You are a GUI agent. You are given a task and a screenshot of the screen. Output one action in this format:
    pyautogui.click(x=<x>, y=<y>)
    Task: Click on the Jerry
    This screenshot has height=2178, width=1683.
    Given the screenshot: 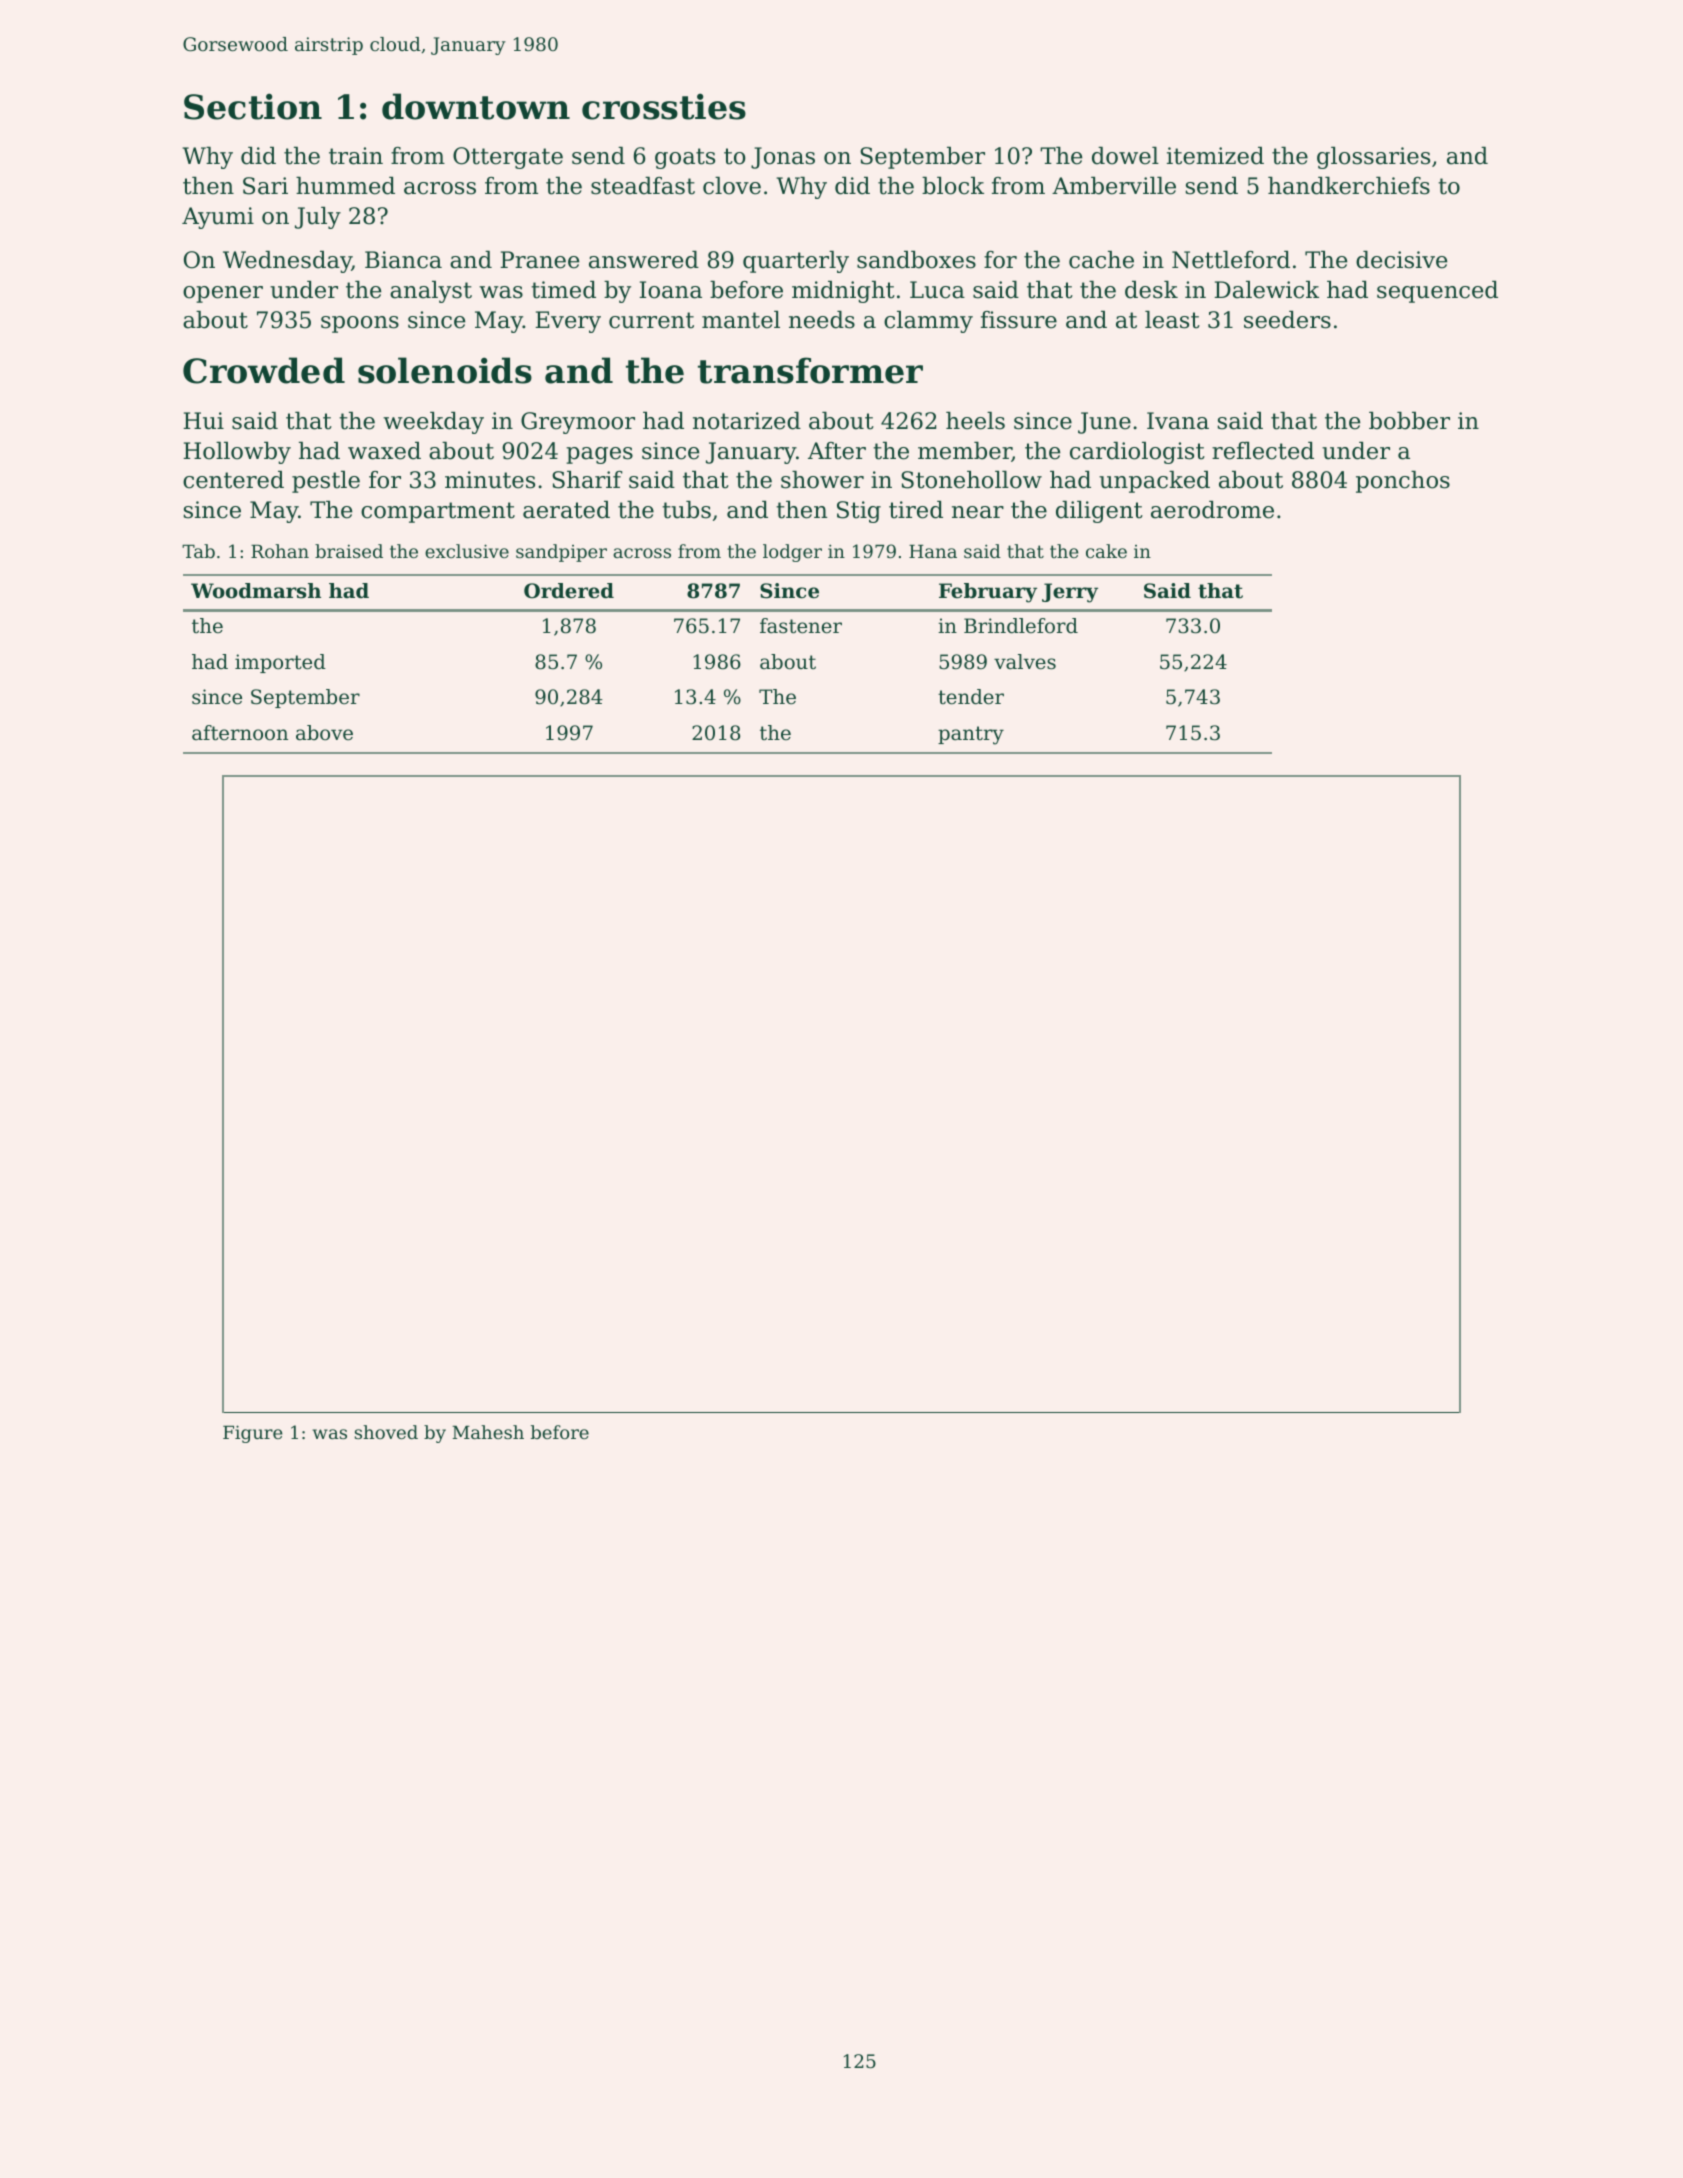 What is the action you would take?
    pyautogui.click(x=1070, y=593)
